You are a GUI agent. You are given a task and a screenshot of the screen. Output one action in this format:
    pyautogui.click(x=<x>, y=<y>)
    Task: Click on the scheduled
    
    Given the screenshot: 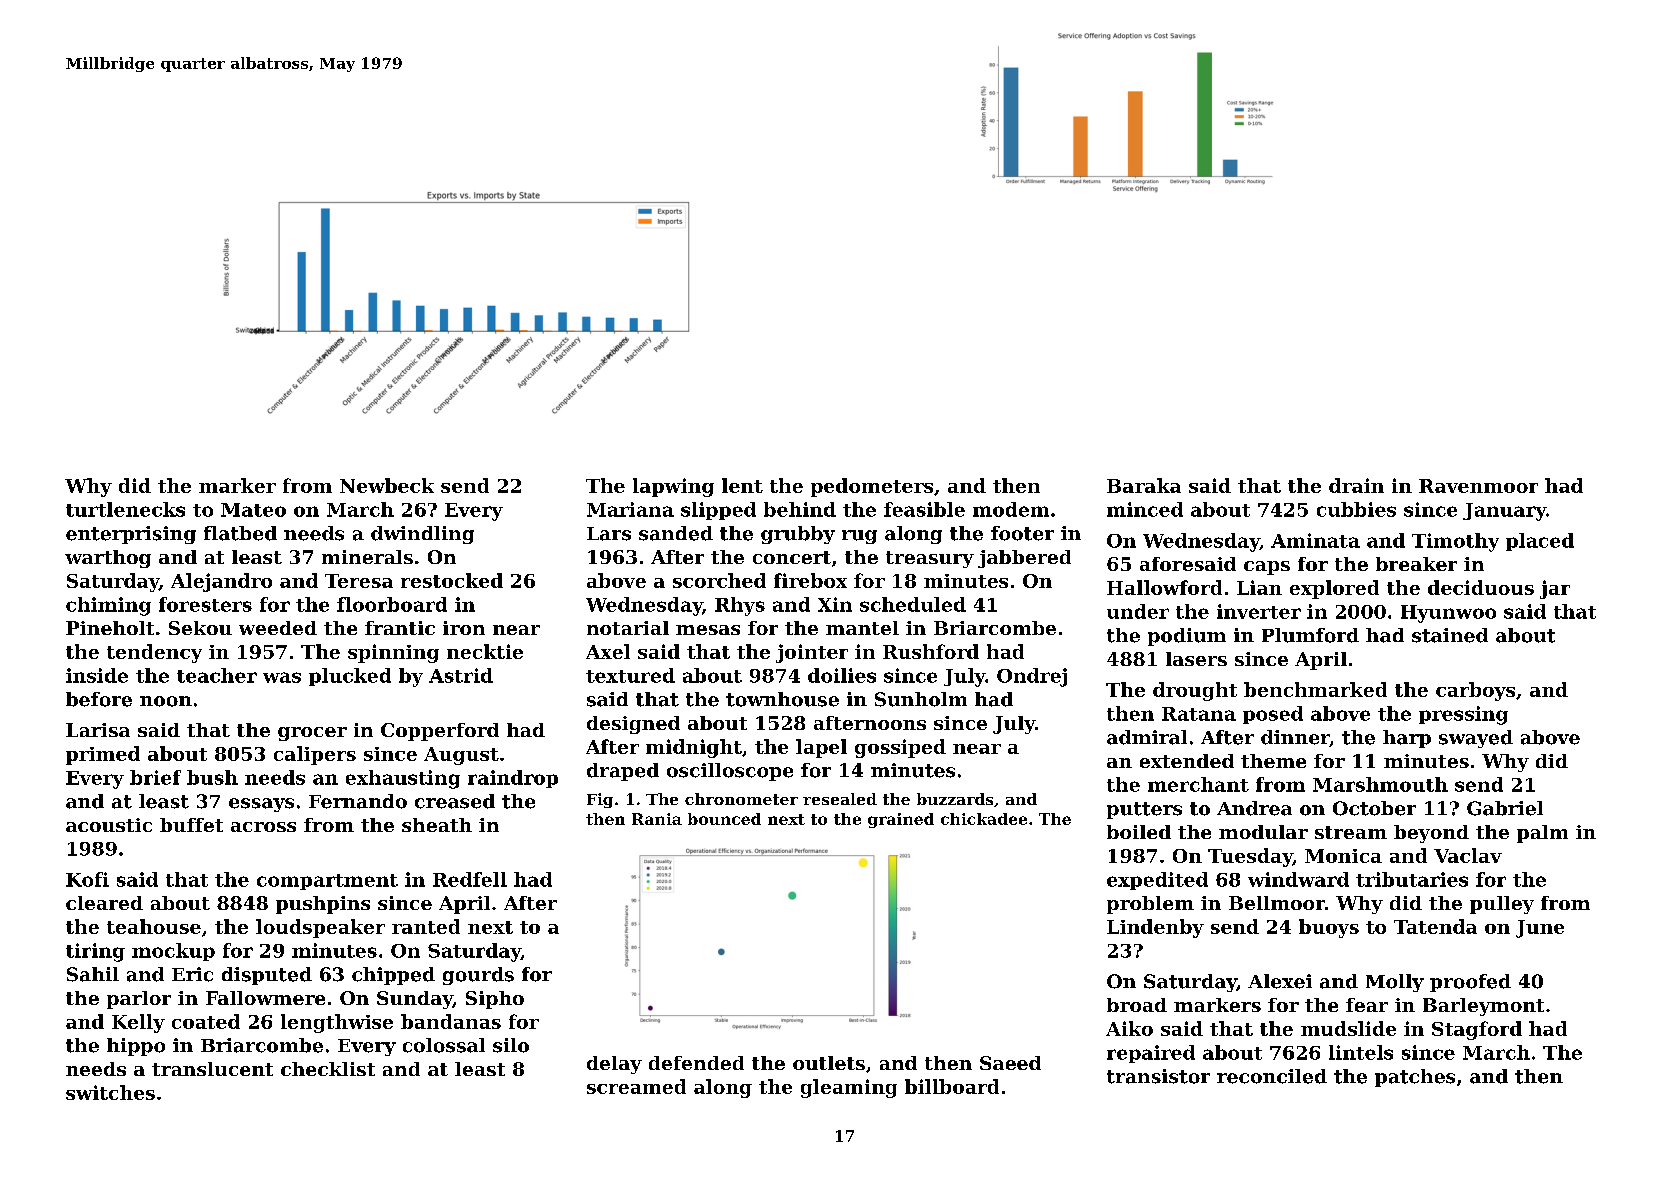 What is the action you would take?
    pyautogui.click(x=913, y=604)
